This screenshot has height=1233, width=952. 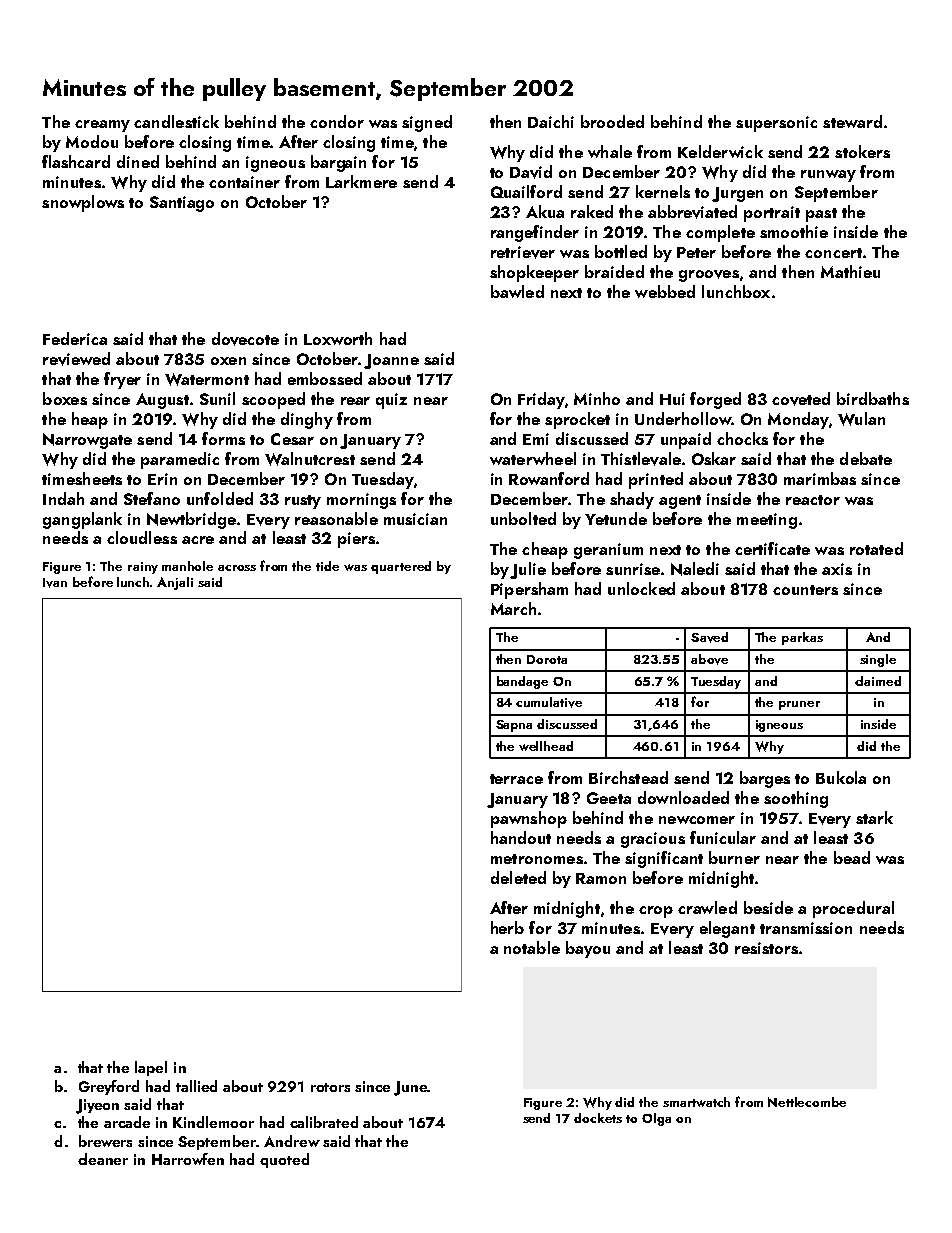 What do you see at coordinates (292, 439) in the screenshot?
I see `Cesar` at bounding box center [292, 439].
